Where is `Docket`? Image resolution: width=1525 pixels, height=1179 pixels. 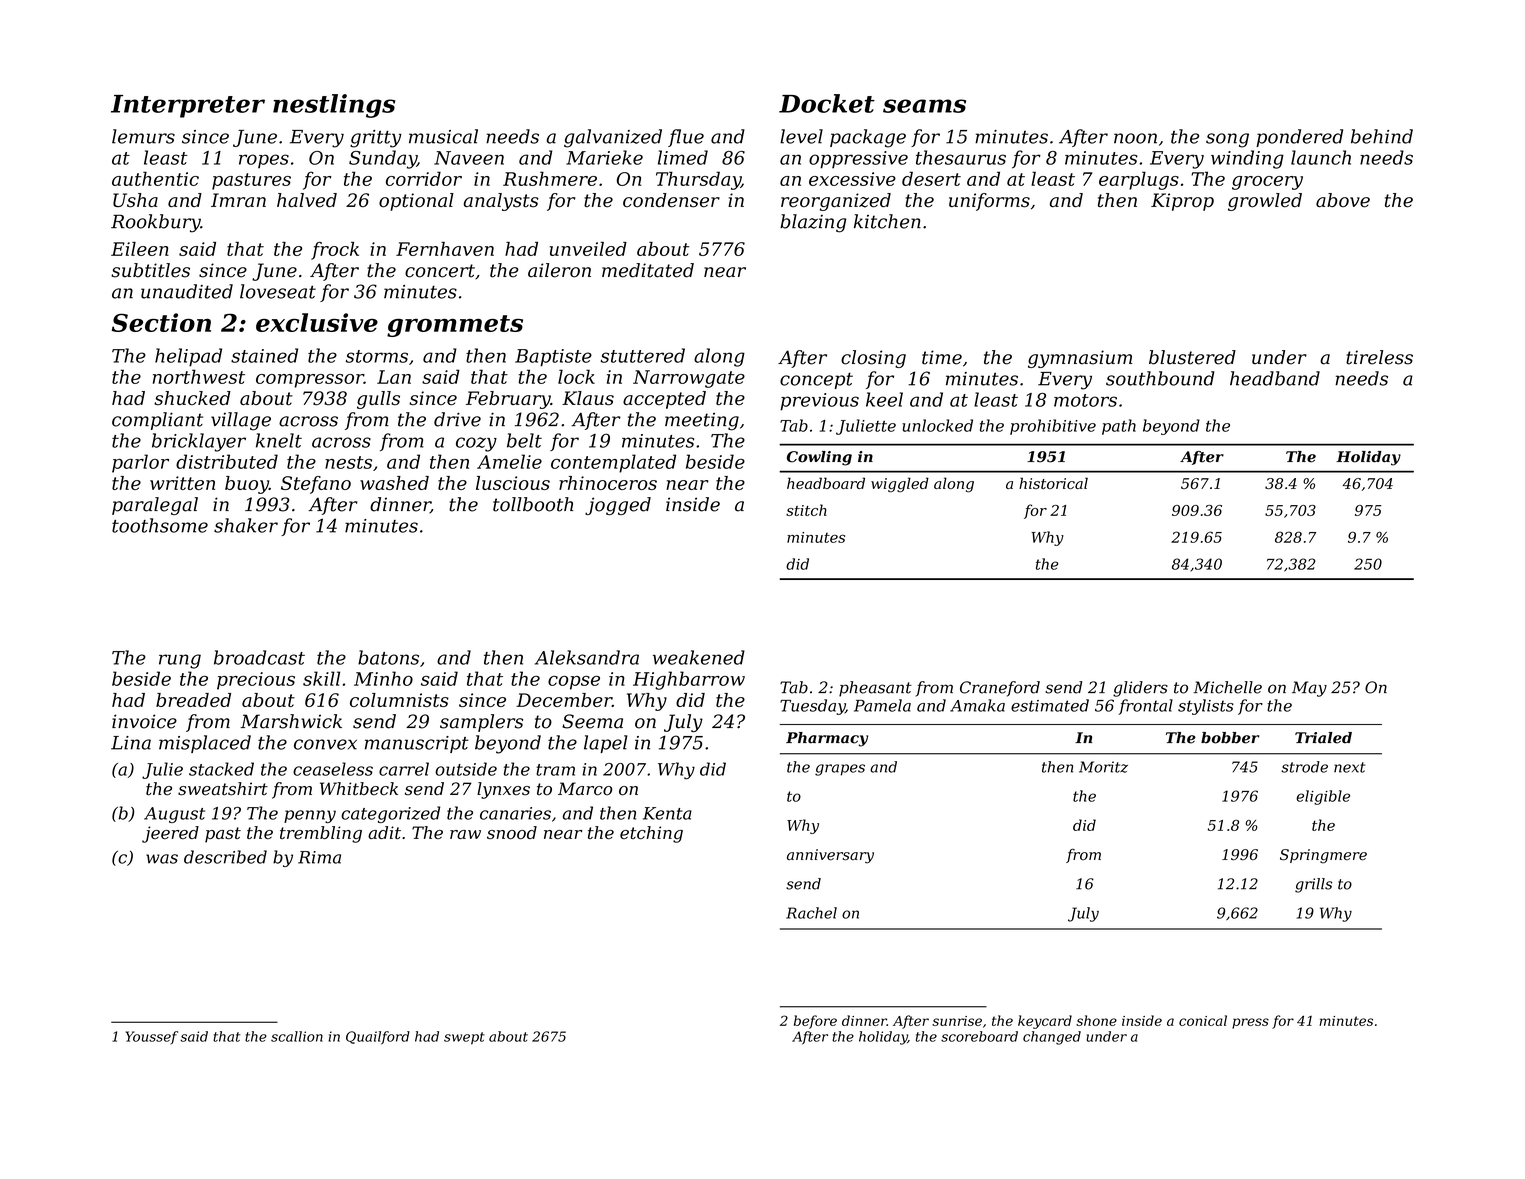
Docket is located at coordinates (827, 103).
